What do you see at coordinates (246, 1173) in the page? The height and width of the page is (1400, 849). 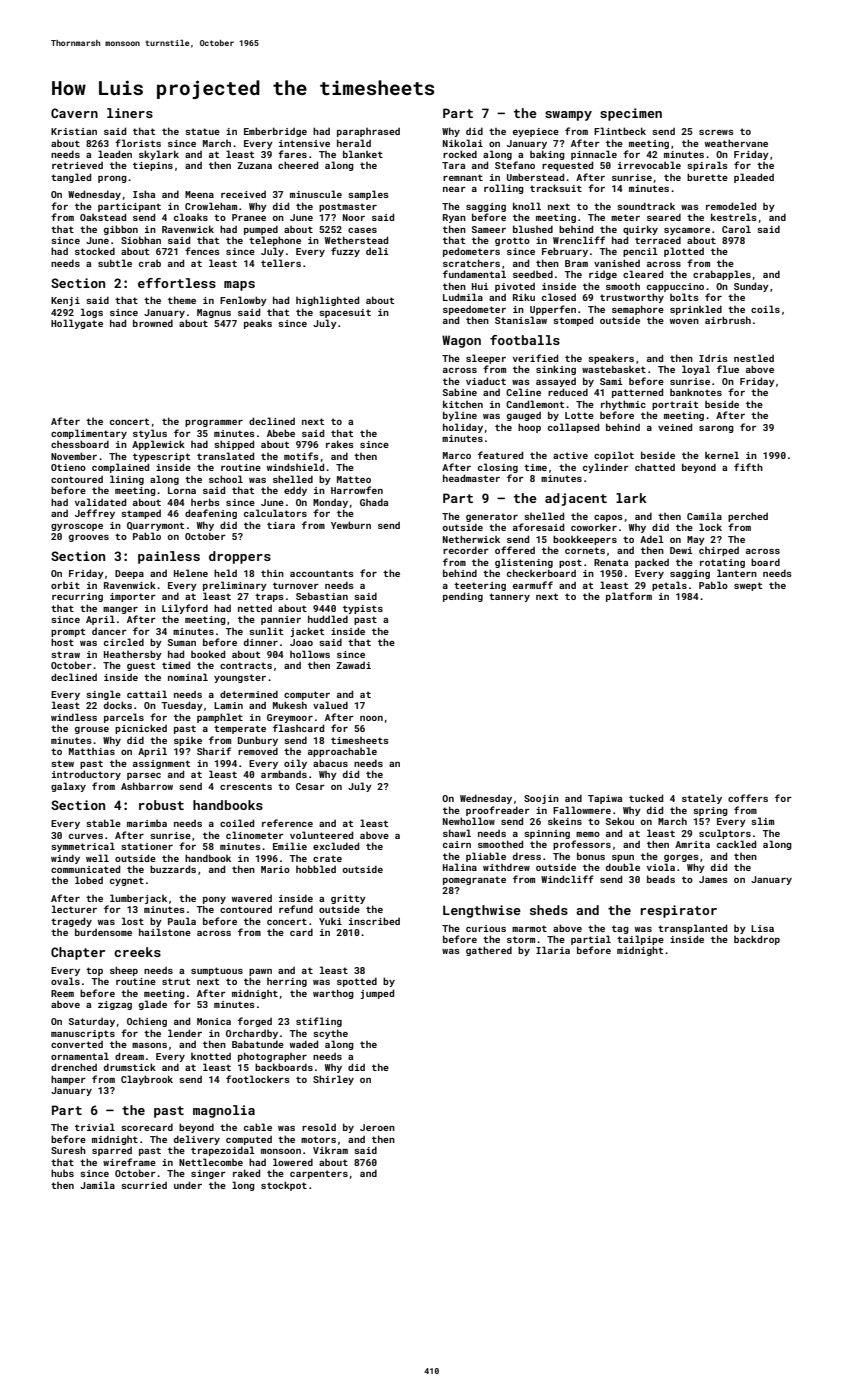 I see `raked` at bounding box center [246, 1173].
